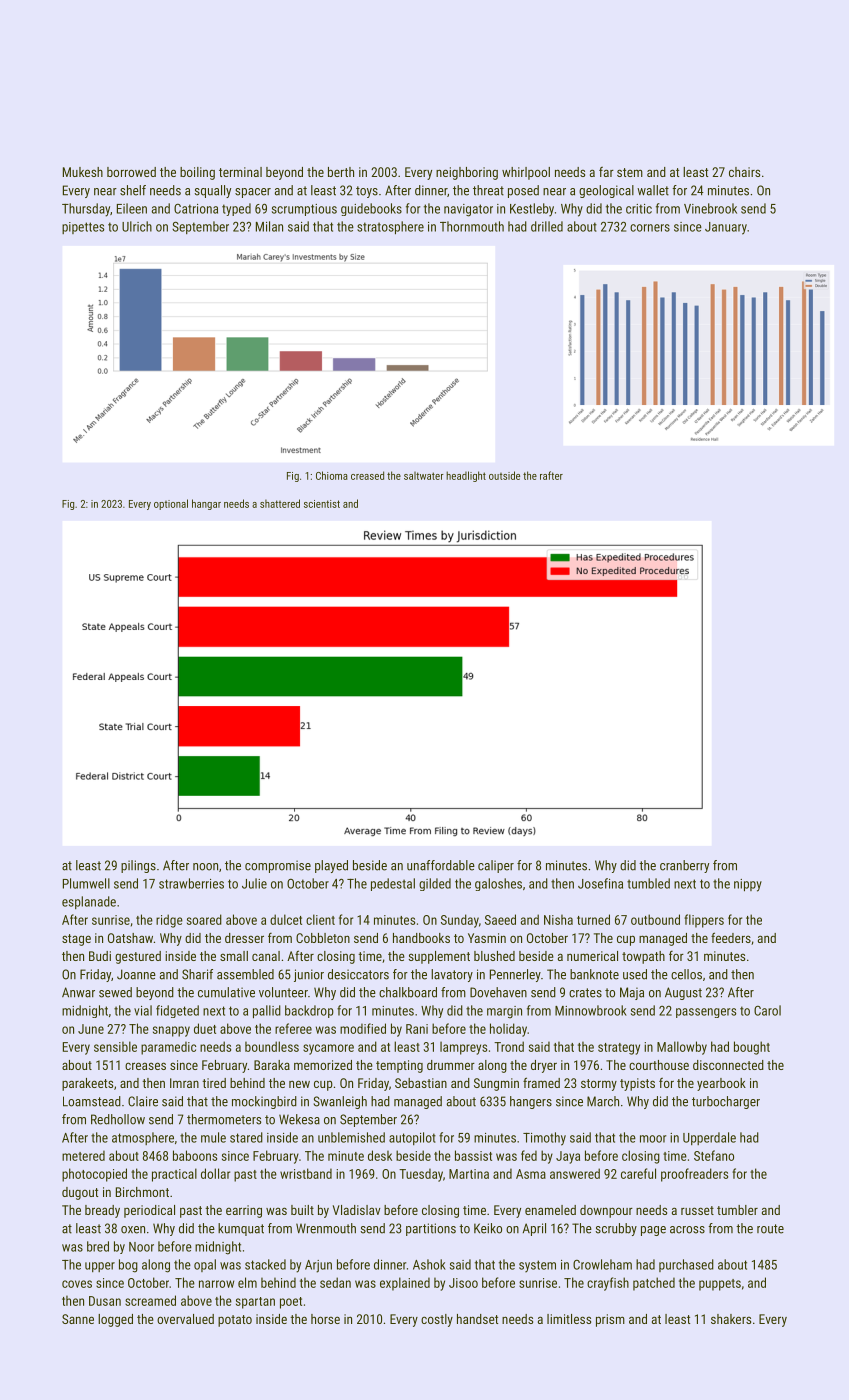 The image size is (849, 1400). What do you see at coordinates (477, 1319) in the page?
I see `handset` at bounding box center [477, 1319].
